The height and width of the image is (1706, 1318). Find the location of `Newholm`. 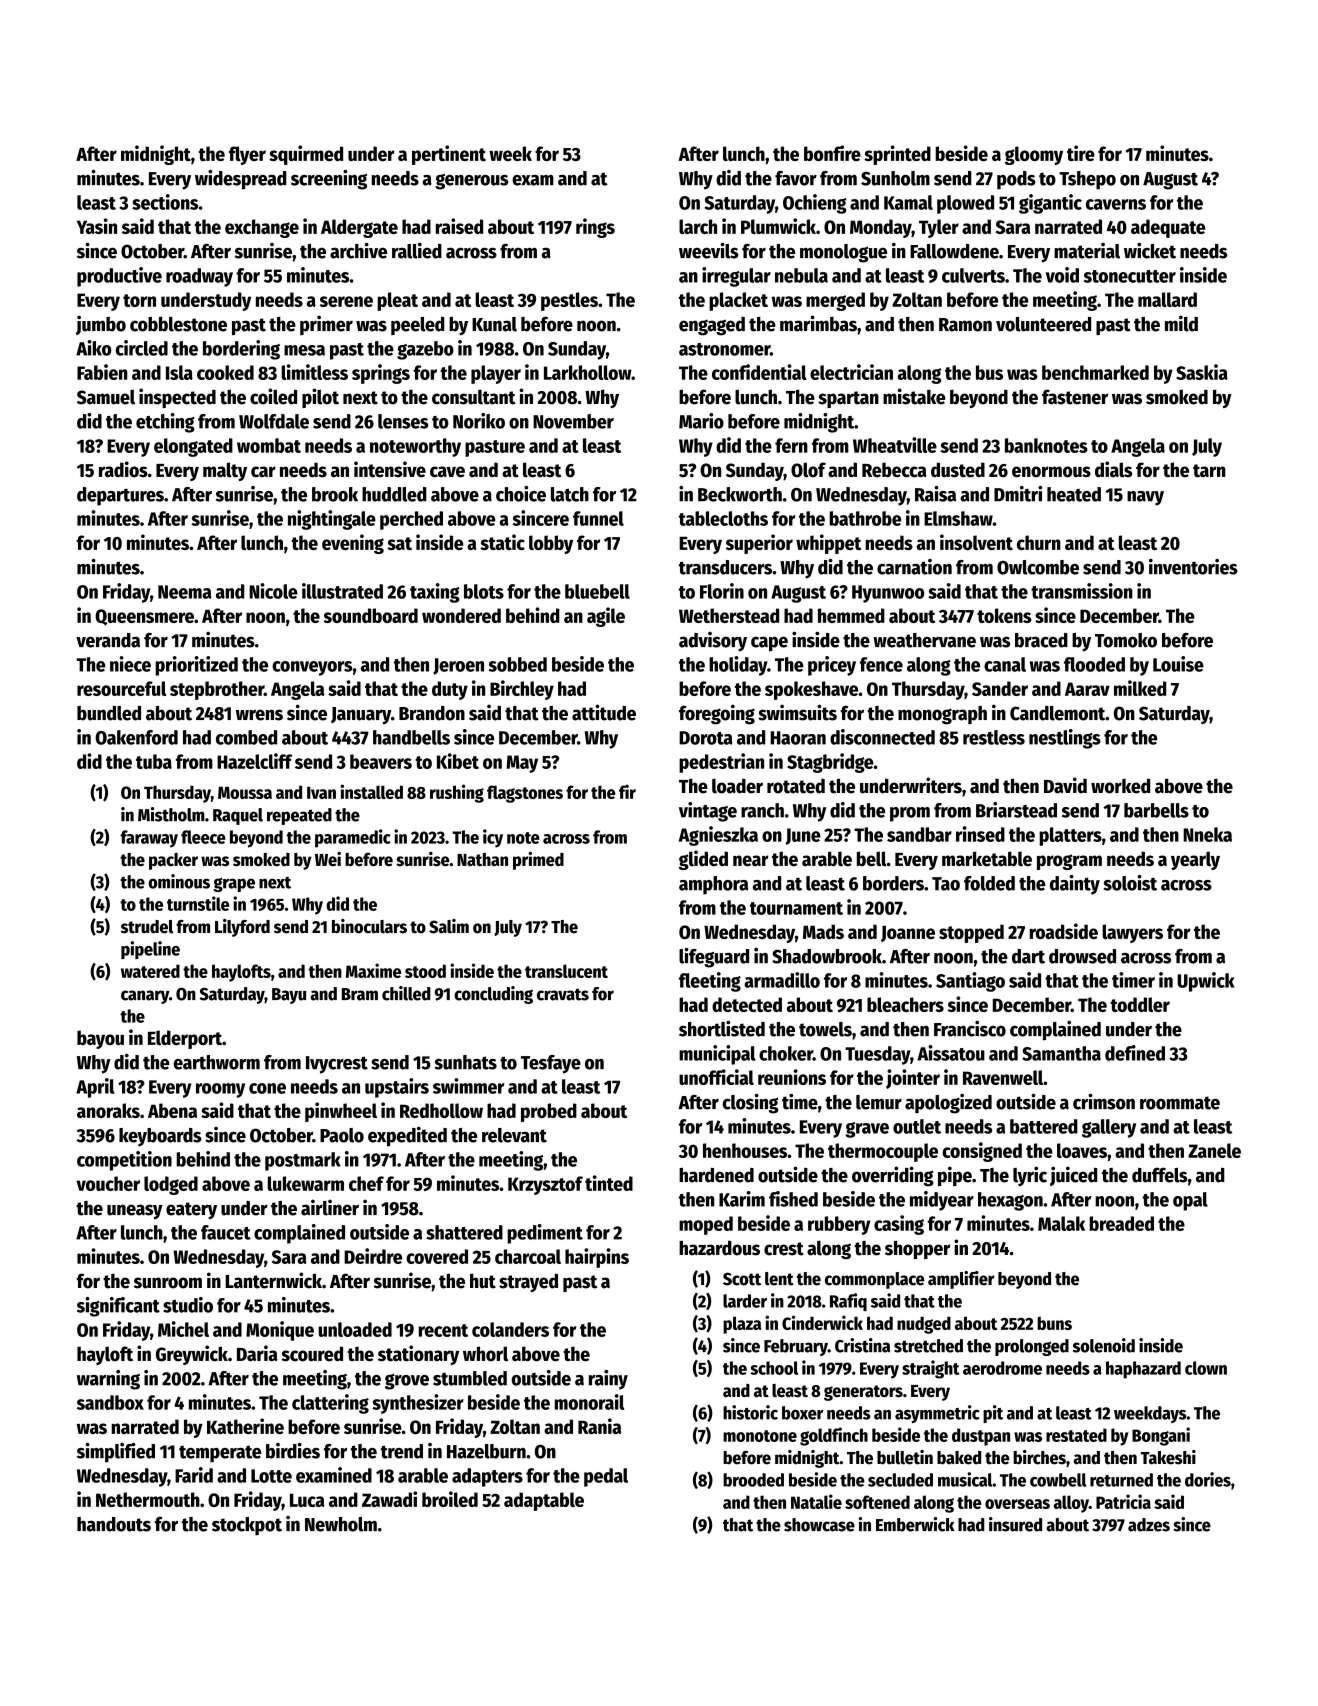

Newholm is located at coordinates (341, 1524).
